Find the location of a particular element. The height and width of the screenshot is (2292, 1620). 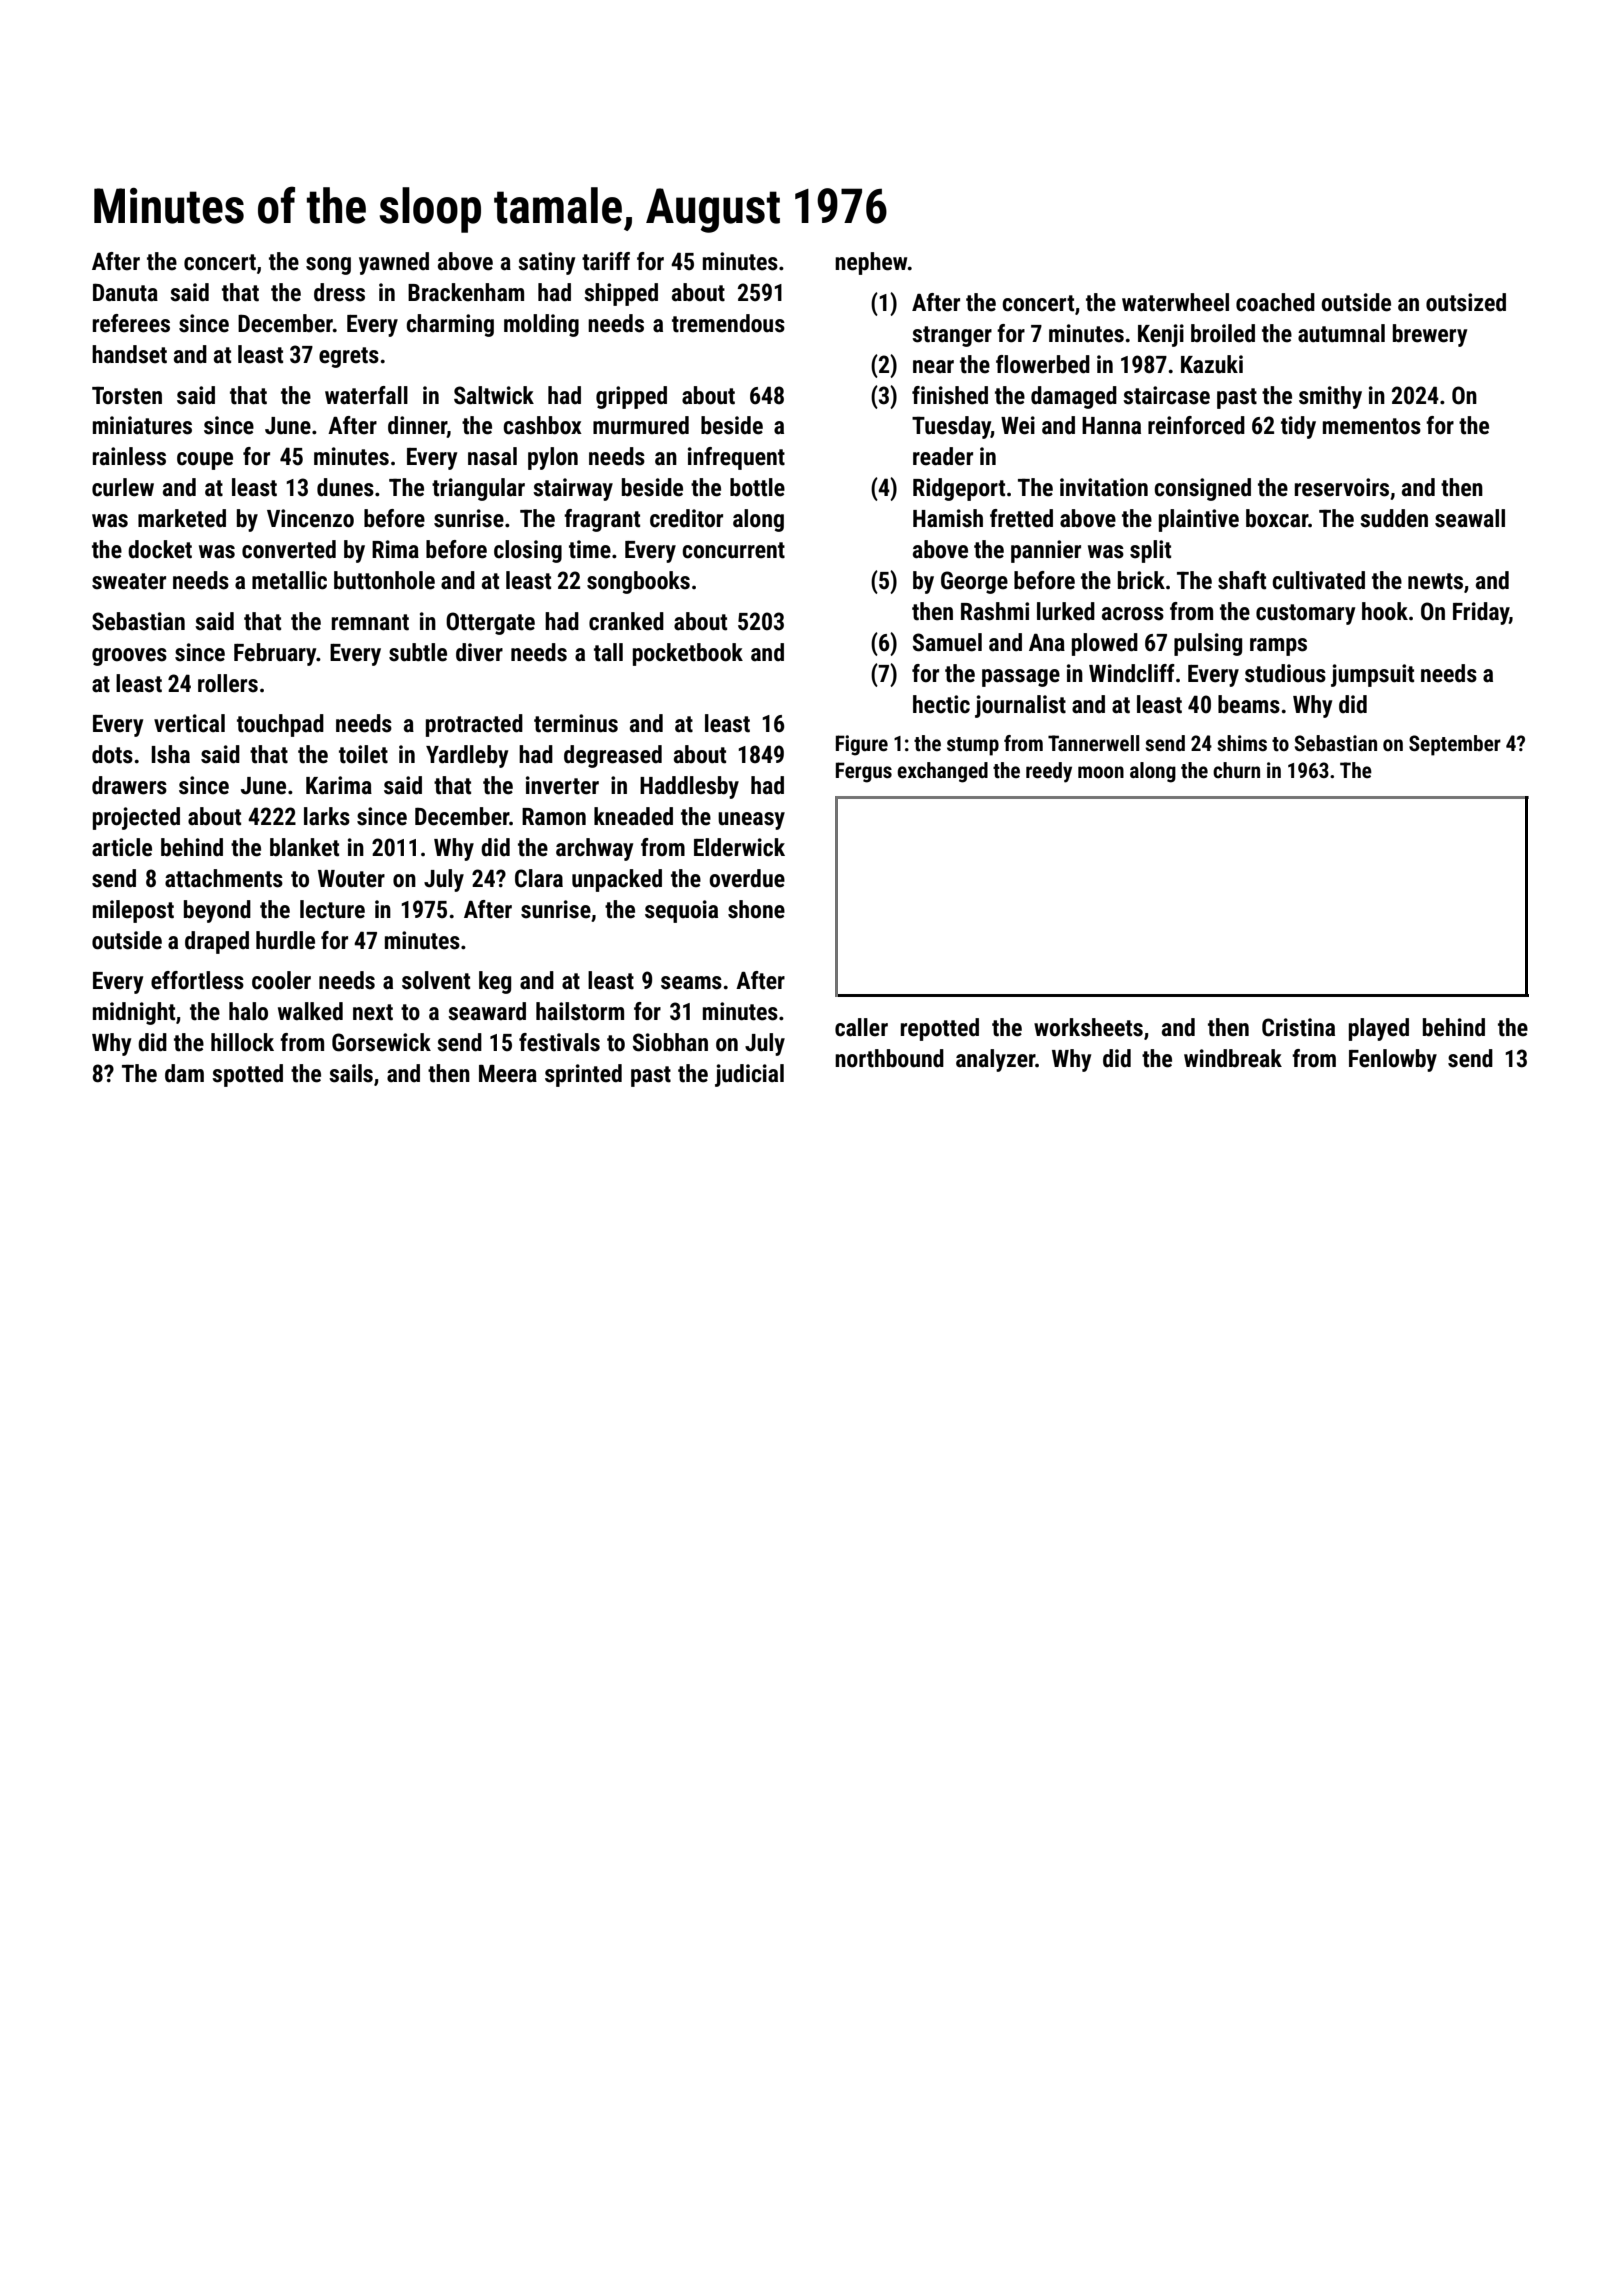

midnight is located at coordinates (134, 1013).
